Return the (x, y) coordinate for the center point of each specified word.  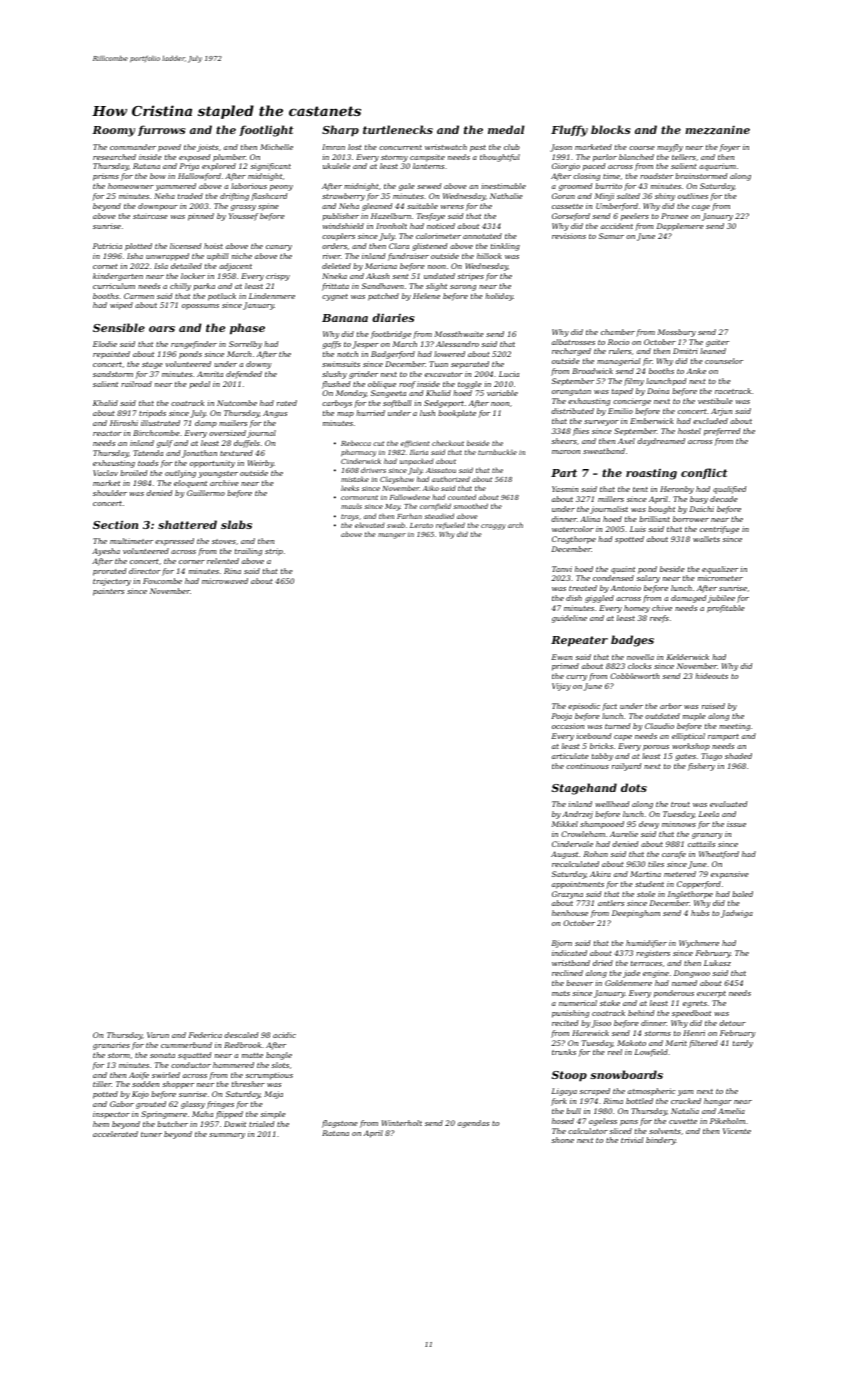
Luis (638, 529)
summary (227, 1136)
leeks (350, 488)
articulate (570, 756)
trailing (248, 552)
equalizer (720, 570)
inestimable (503, 186)
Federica (205, 1035)
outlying (180, 474)
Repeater (579, 641)
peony (281, 188)
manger (392, 536)
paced (594, 167)
